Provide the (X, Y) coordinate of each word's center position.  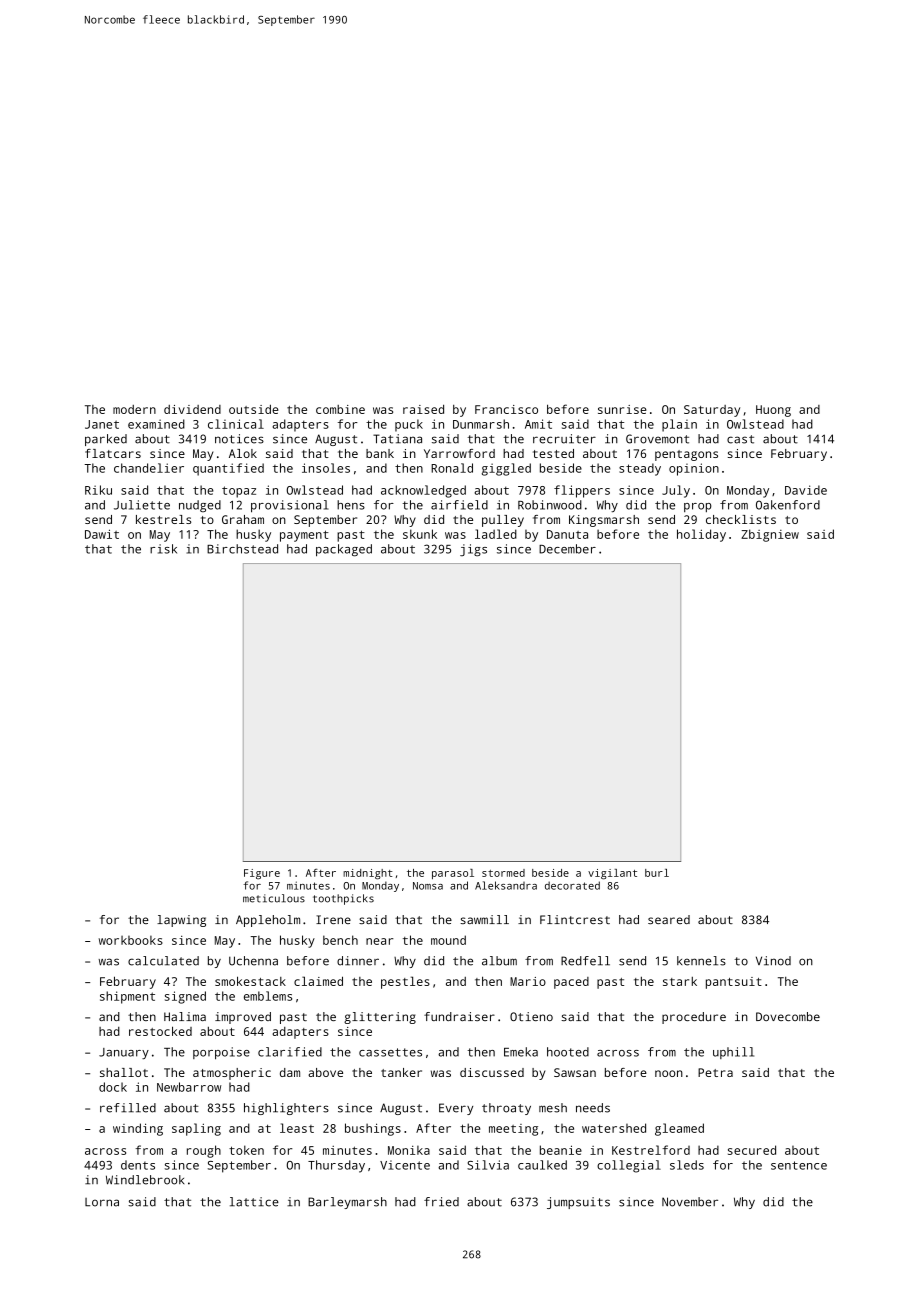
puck (409, 425)
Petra (715, 1072)
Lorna (102, 1202)
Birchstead (242, 549)
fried (441, 1202)
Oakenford (788, 505)
